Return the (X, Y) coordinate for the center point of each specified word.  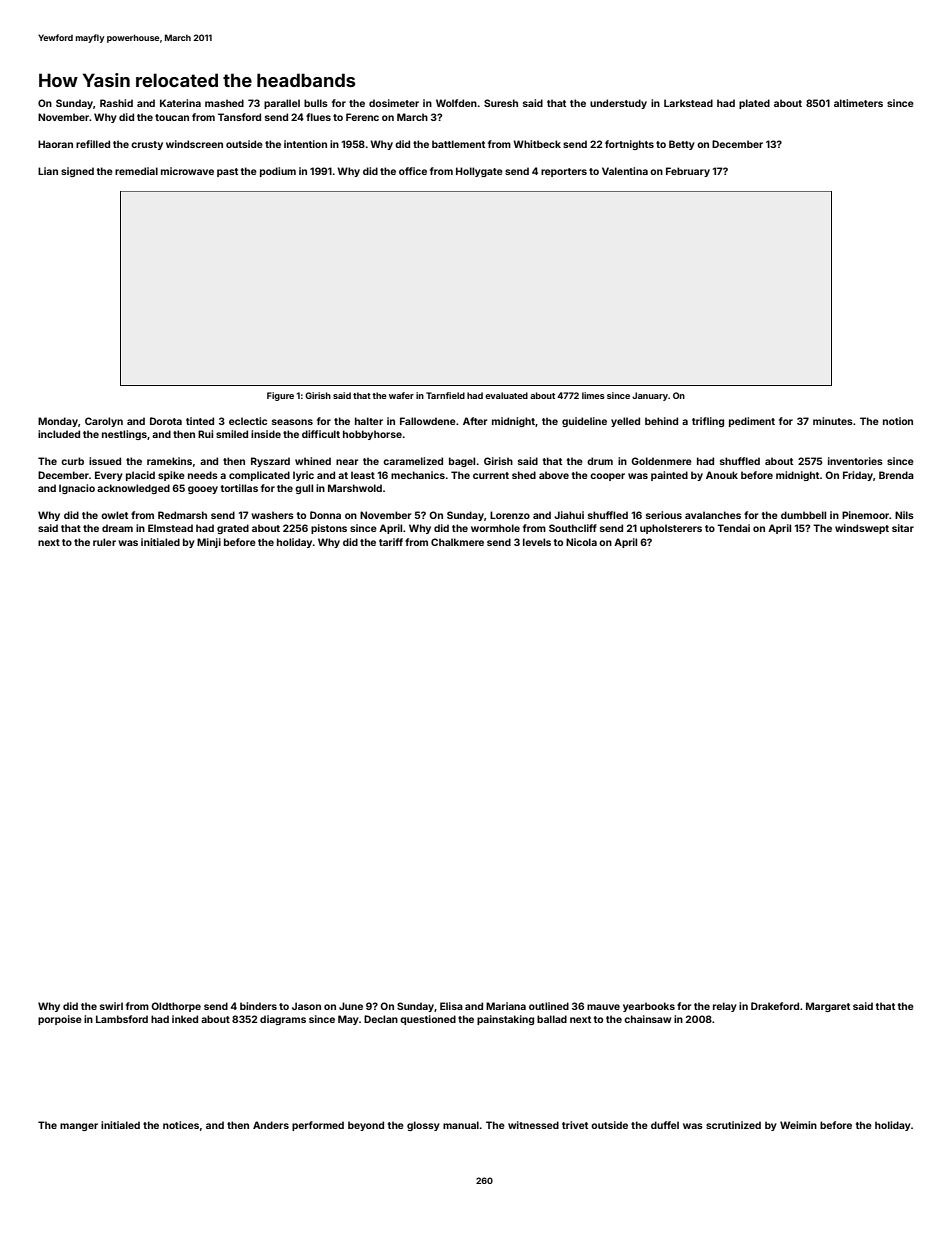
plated (754, 104)
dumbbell (803, 515)
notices (181, 1125)
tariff (391, 542)
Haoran (55, 144)
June (351, 1006)
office (413, 171)
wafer (401, 395)
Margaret (828, 1007)
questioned (428, 1020)
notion (898, 421)
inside (266, 434)
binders (258, 1006)
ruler (104, 542)
